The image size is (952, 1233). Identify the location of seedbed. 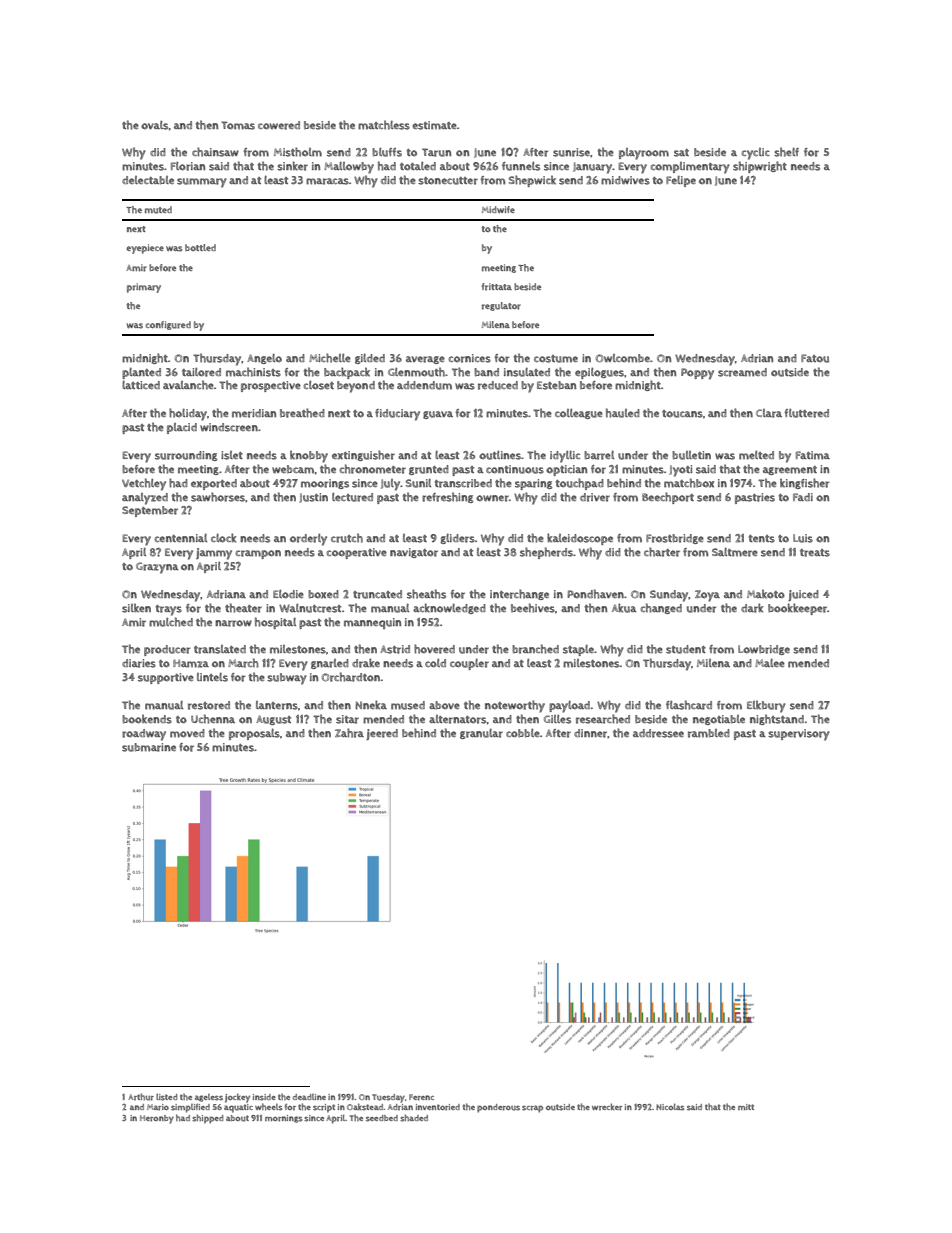
(382, 1118).
